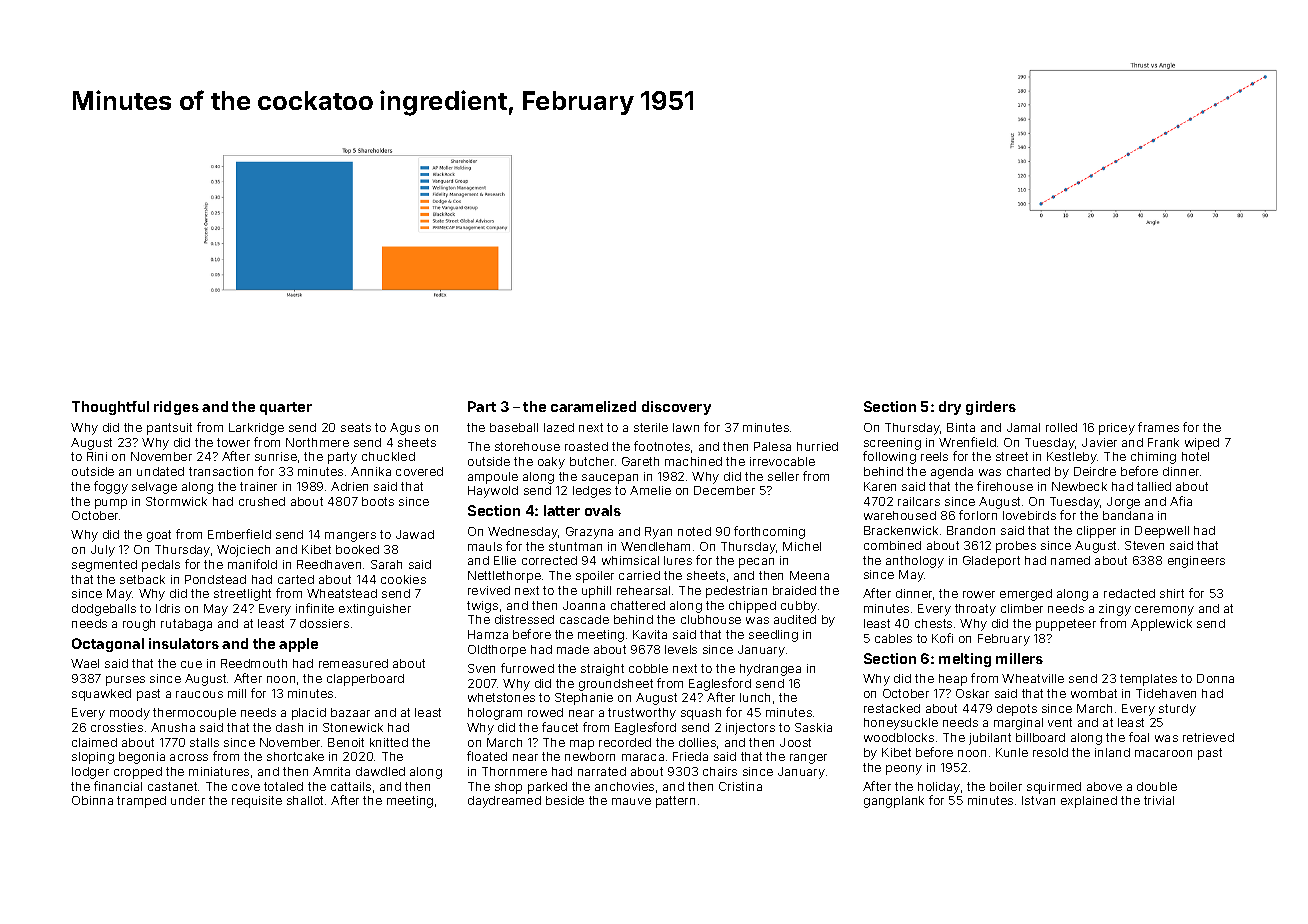 The image size is (1308, 924). Describe the element at coordinates (1104, 786) in the page. I see `above` at that location.
